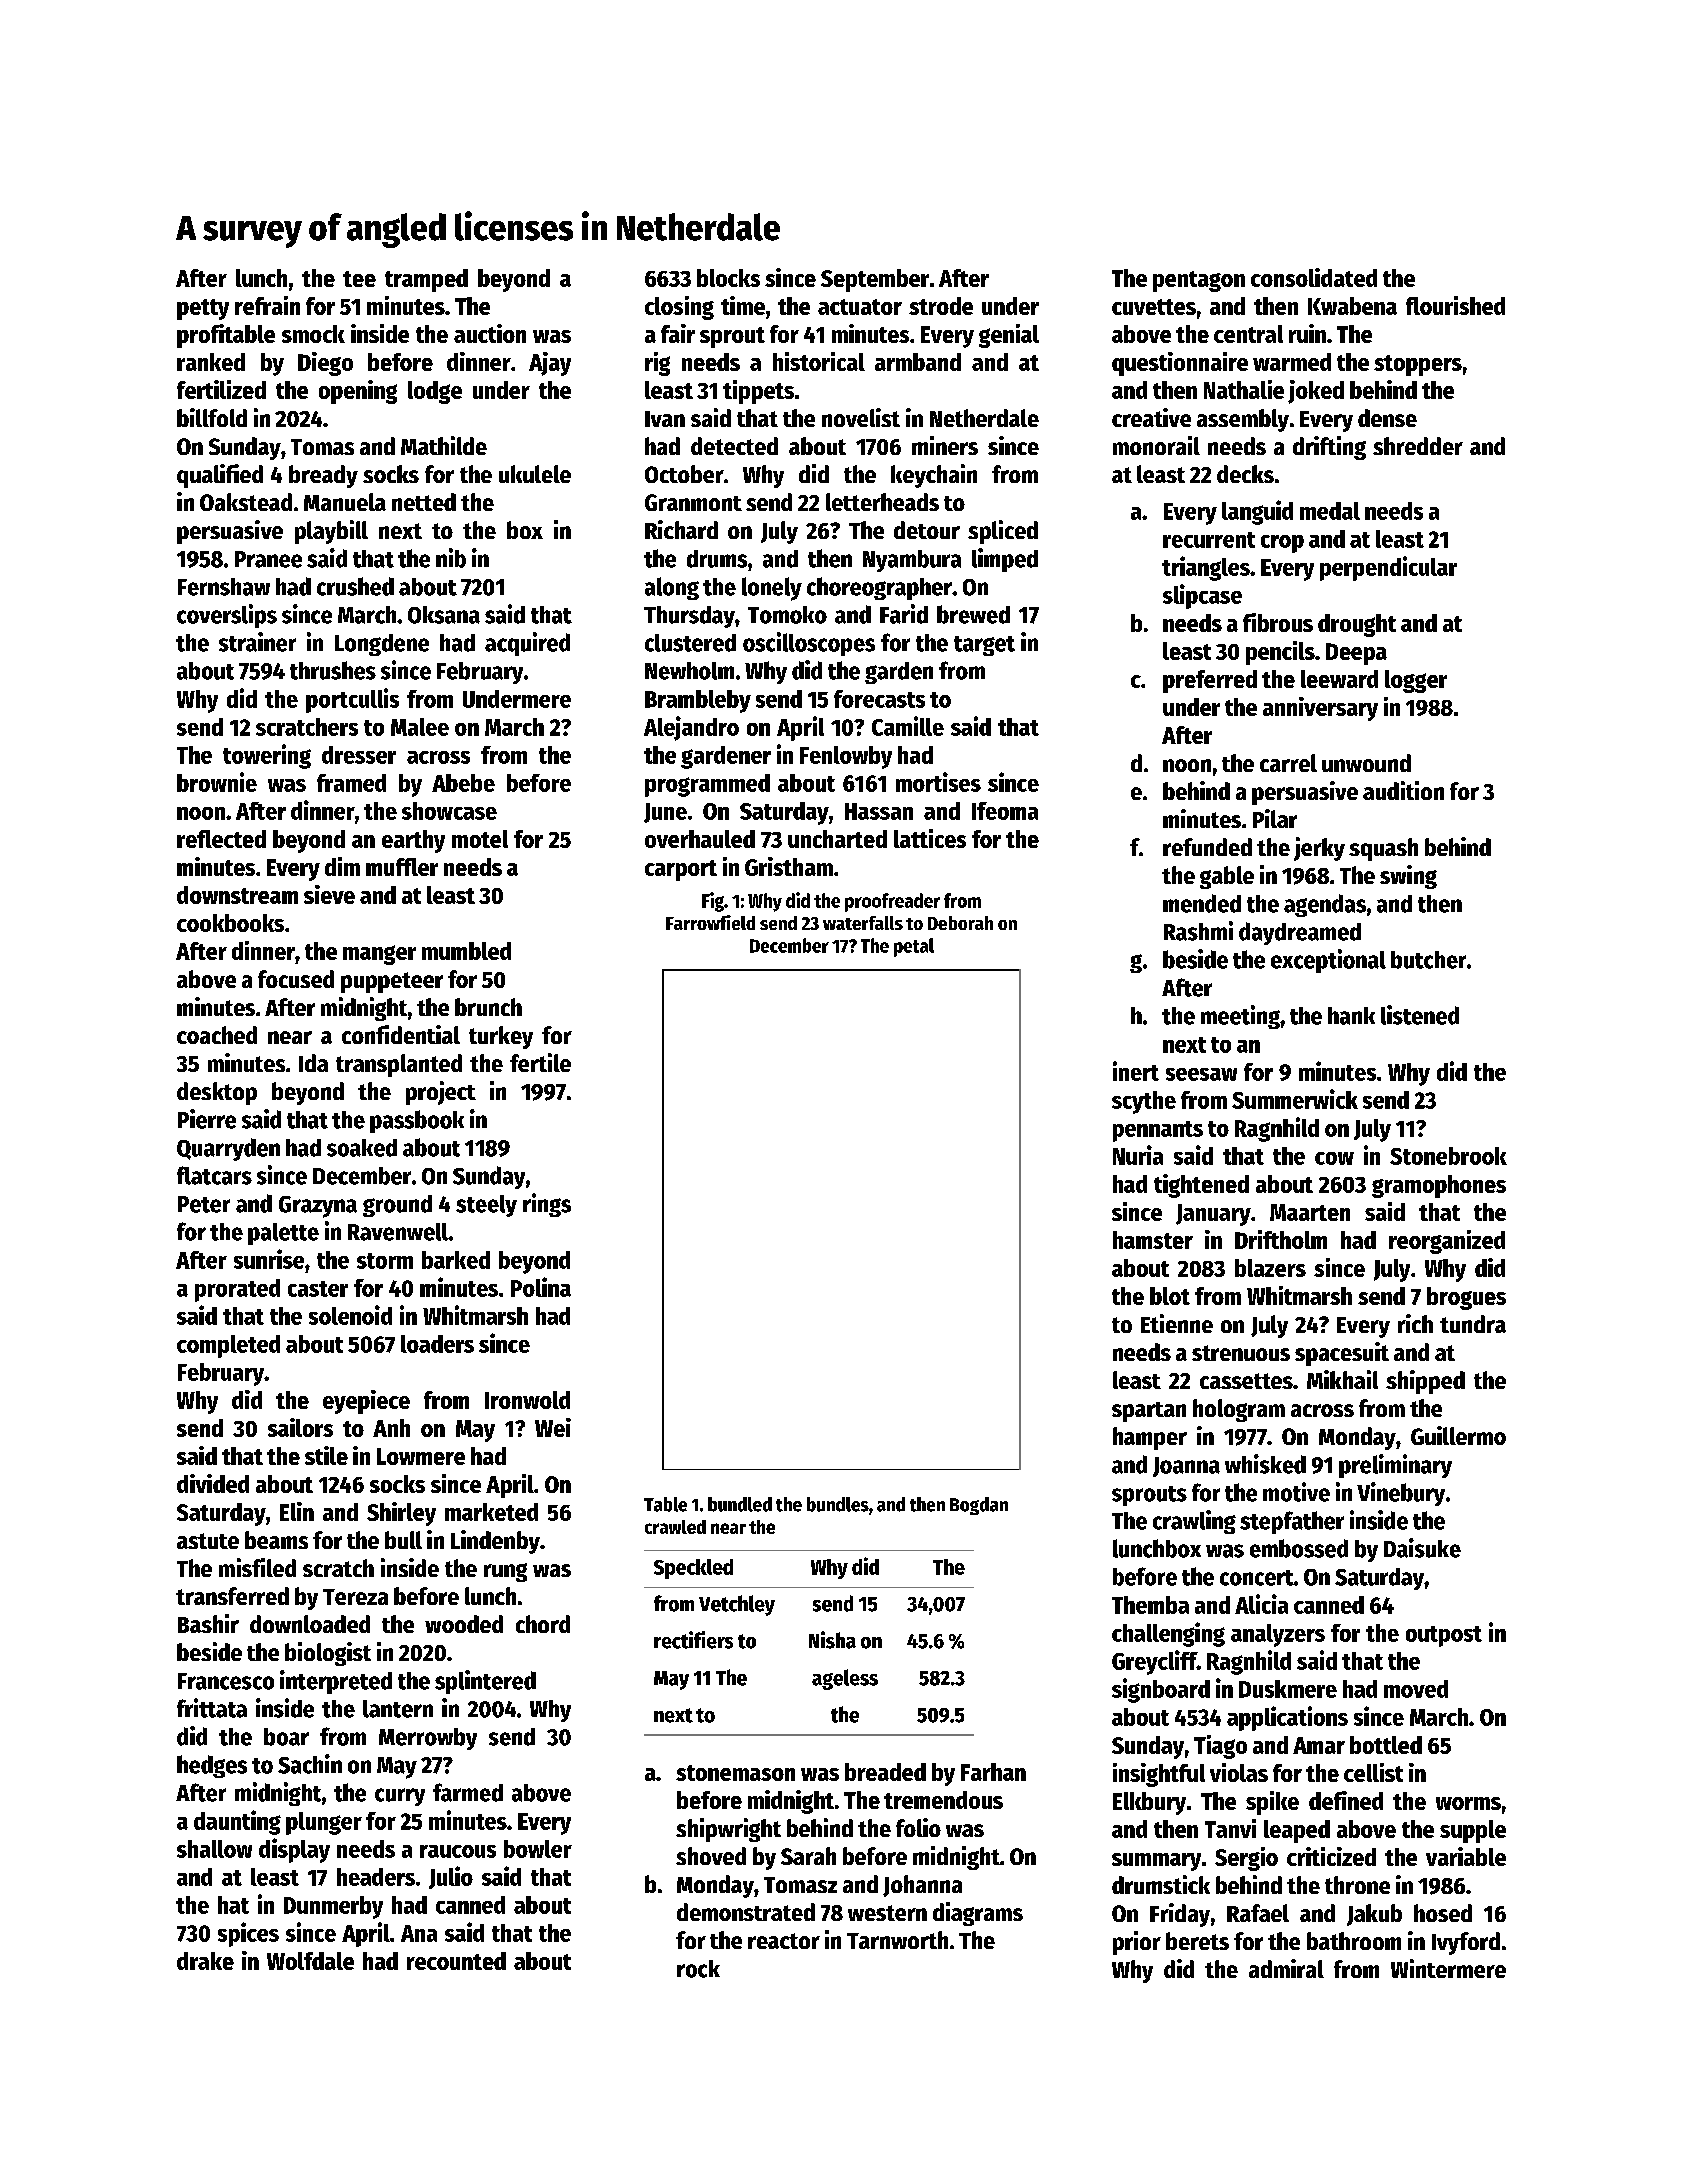  I want to click on supple, so click(1473, 1831).
